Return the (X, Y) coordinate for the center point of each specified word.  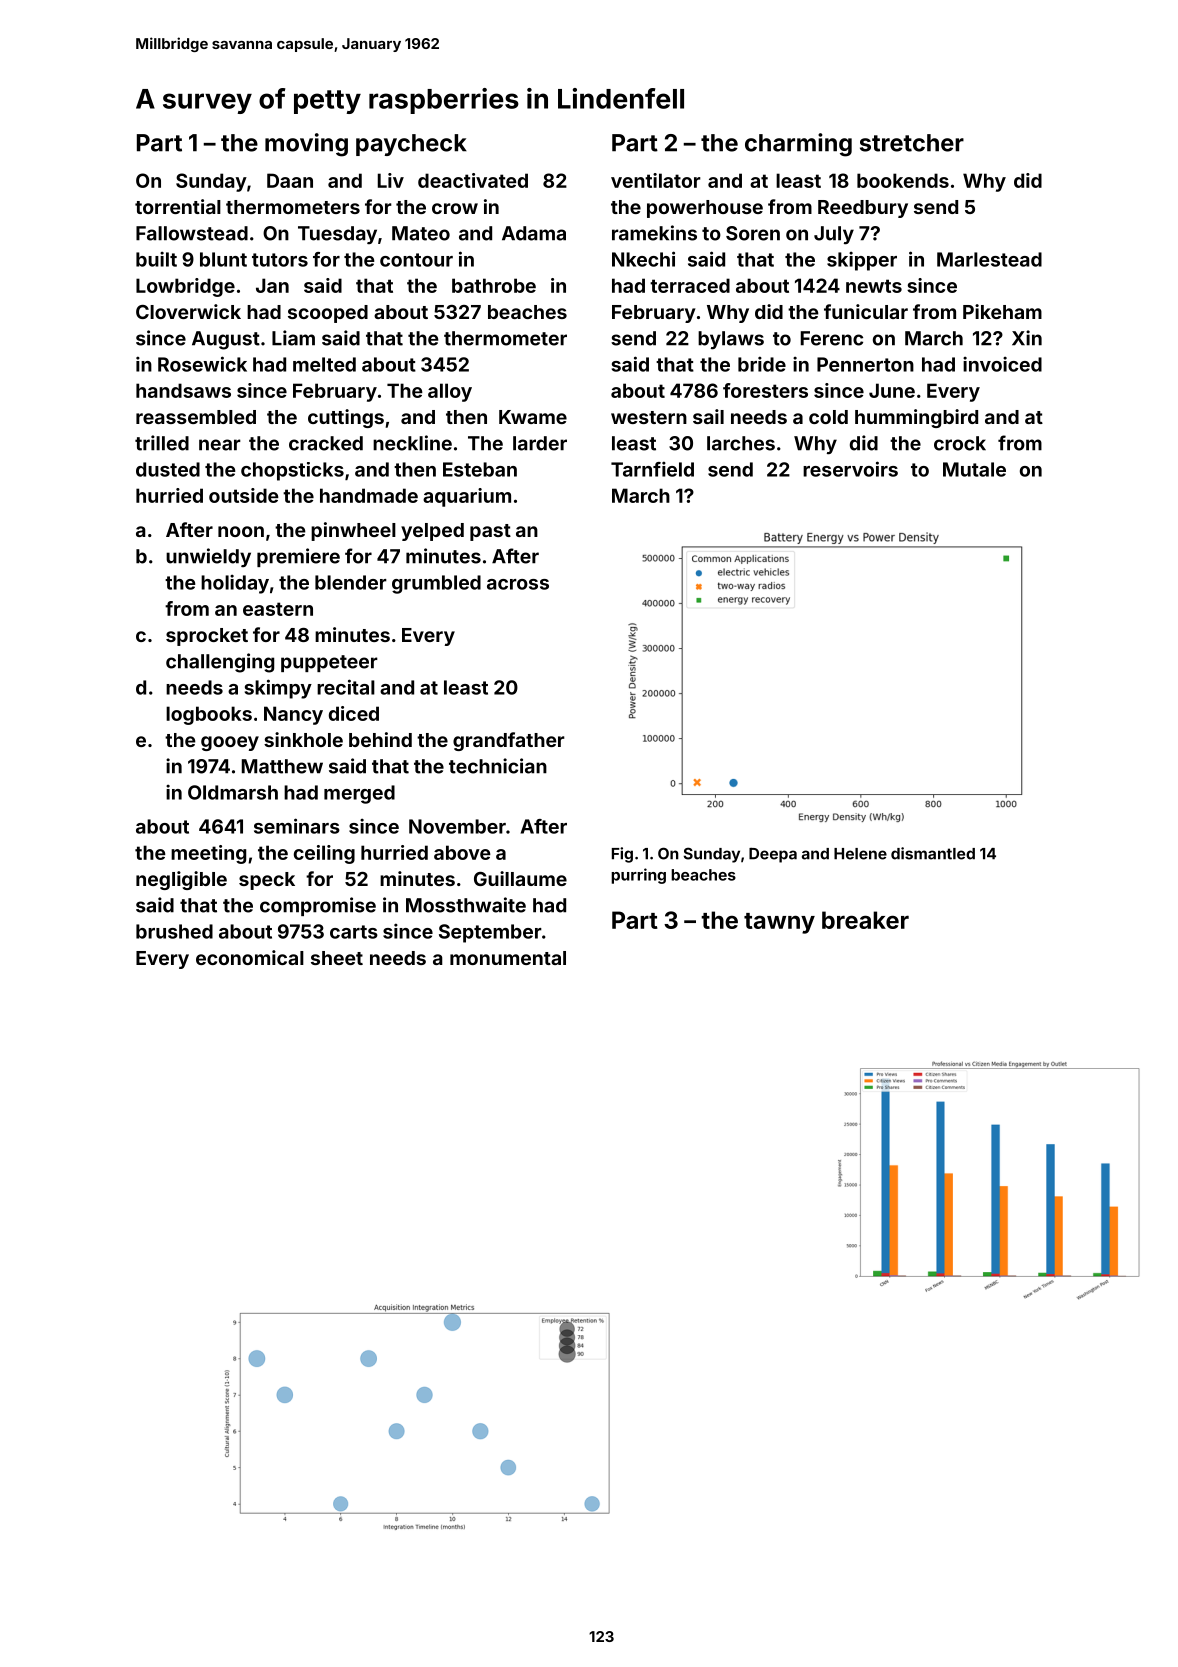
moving (306, 145)
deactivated (473, 180)
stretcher (912, 143)
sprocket (207, 637)
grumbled (436, 584)
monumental (508, 958)
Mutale (974, 469)
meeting (208, 854)
